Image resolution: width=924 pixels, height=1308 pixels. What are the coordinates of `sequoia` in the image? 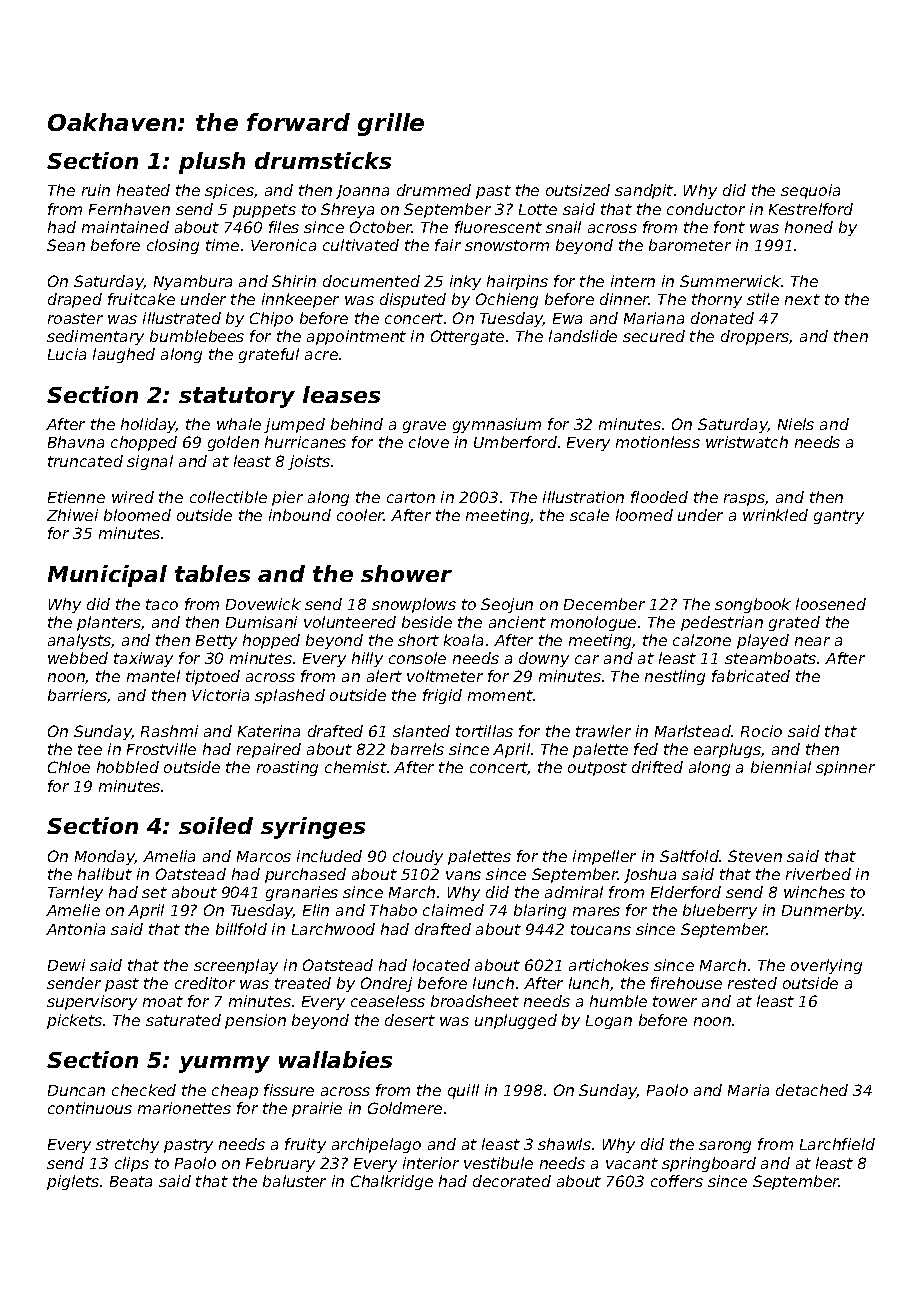 It's located at (810, 191).
